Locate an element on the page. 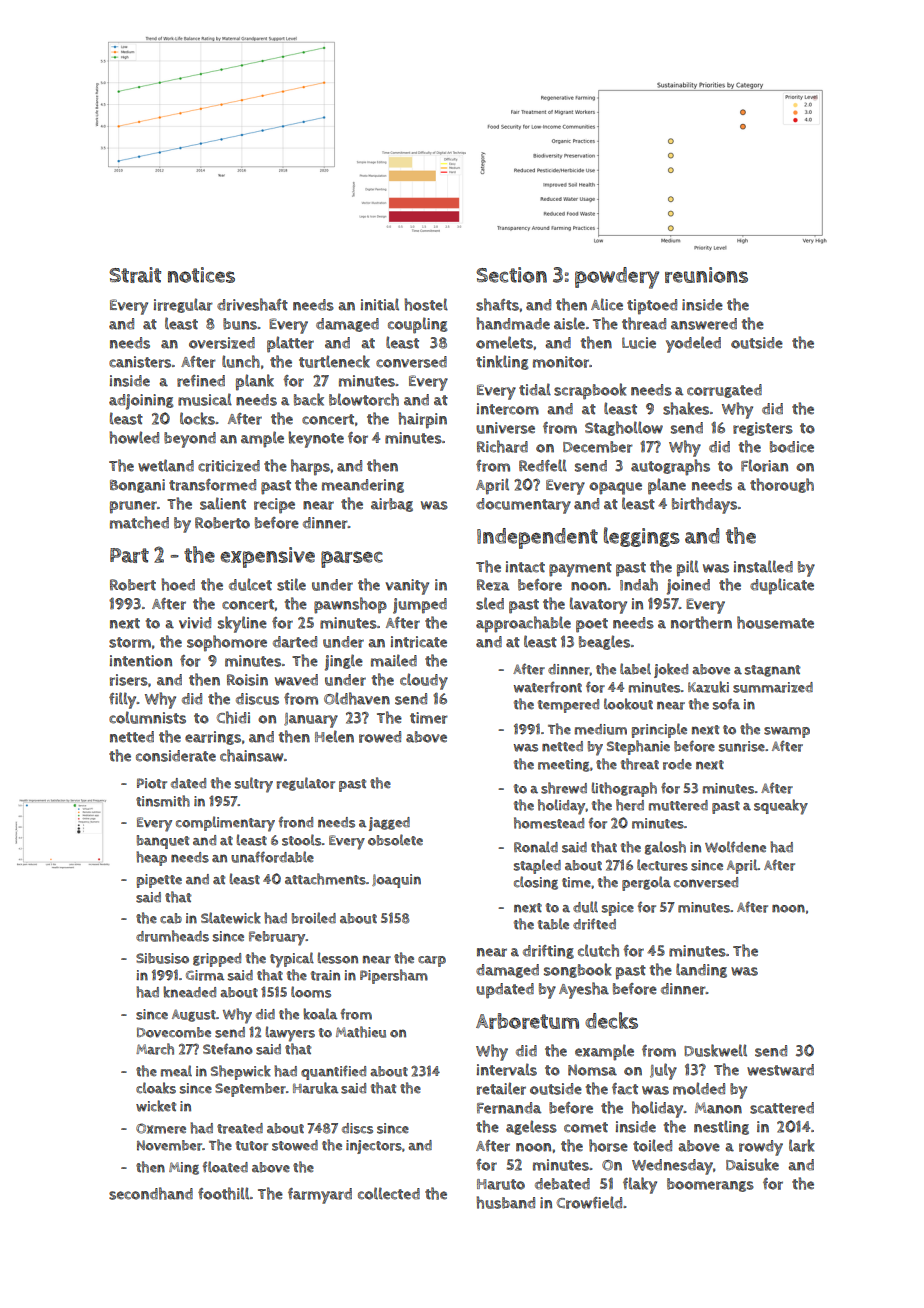  Duskwell is located at coordinates (715, 1050).
